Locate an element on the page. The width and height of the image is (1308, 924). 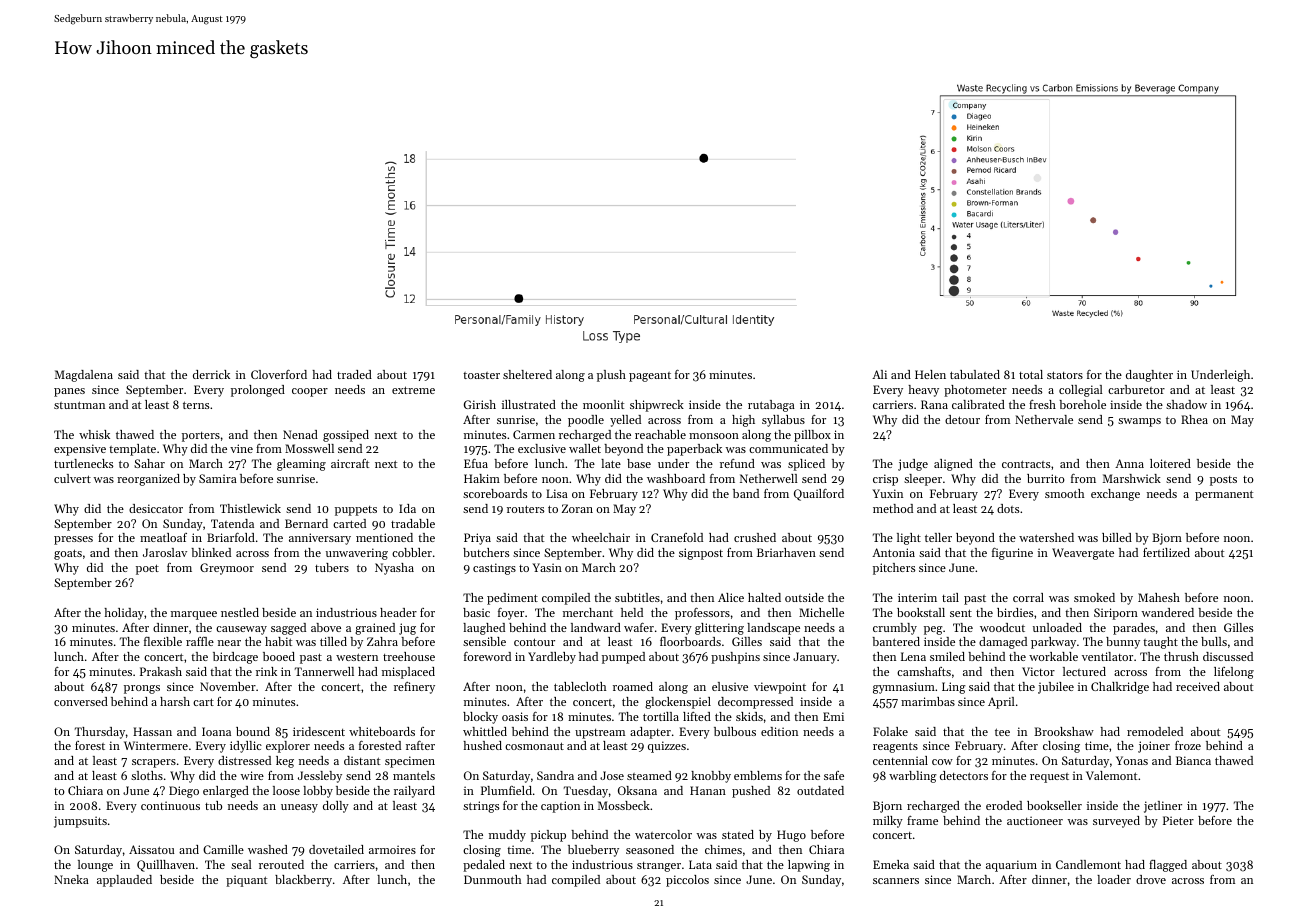
jubilee is located at coordinates (1056, 688).
